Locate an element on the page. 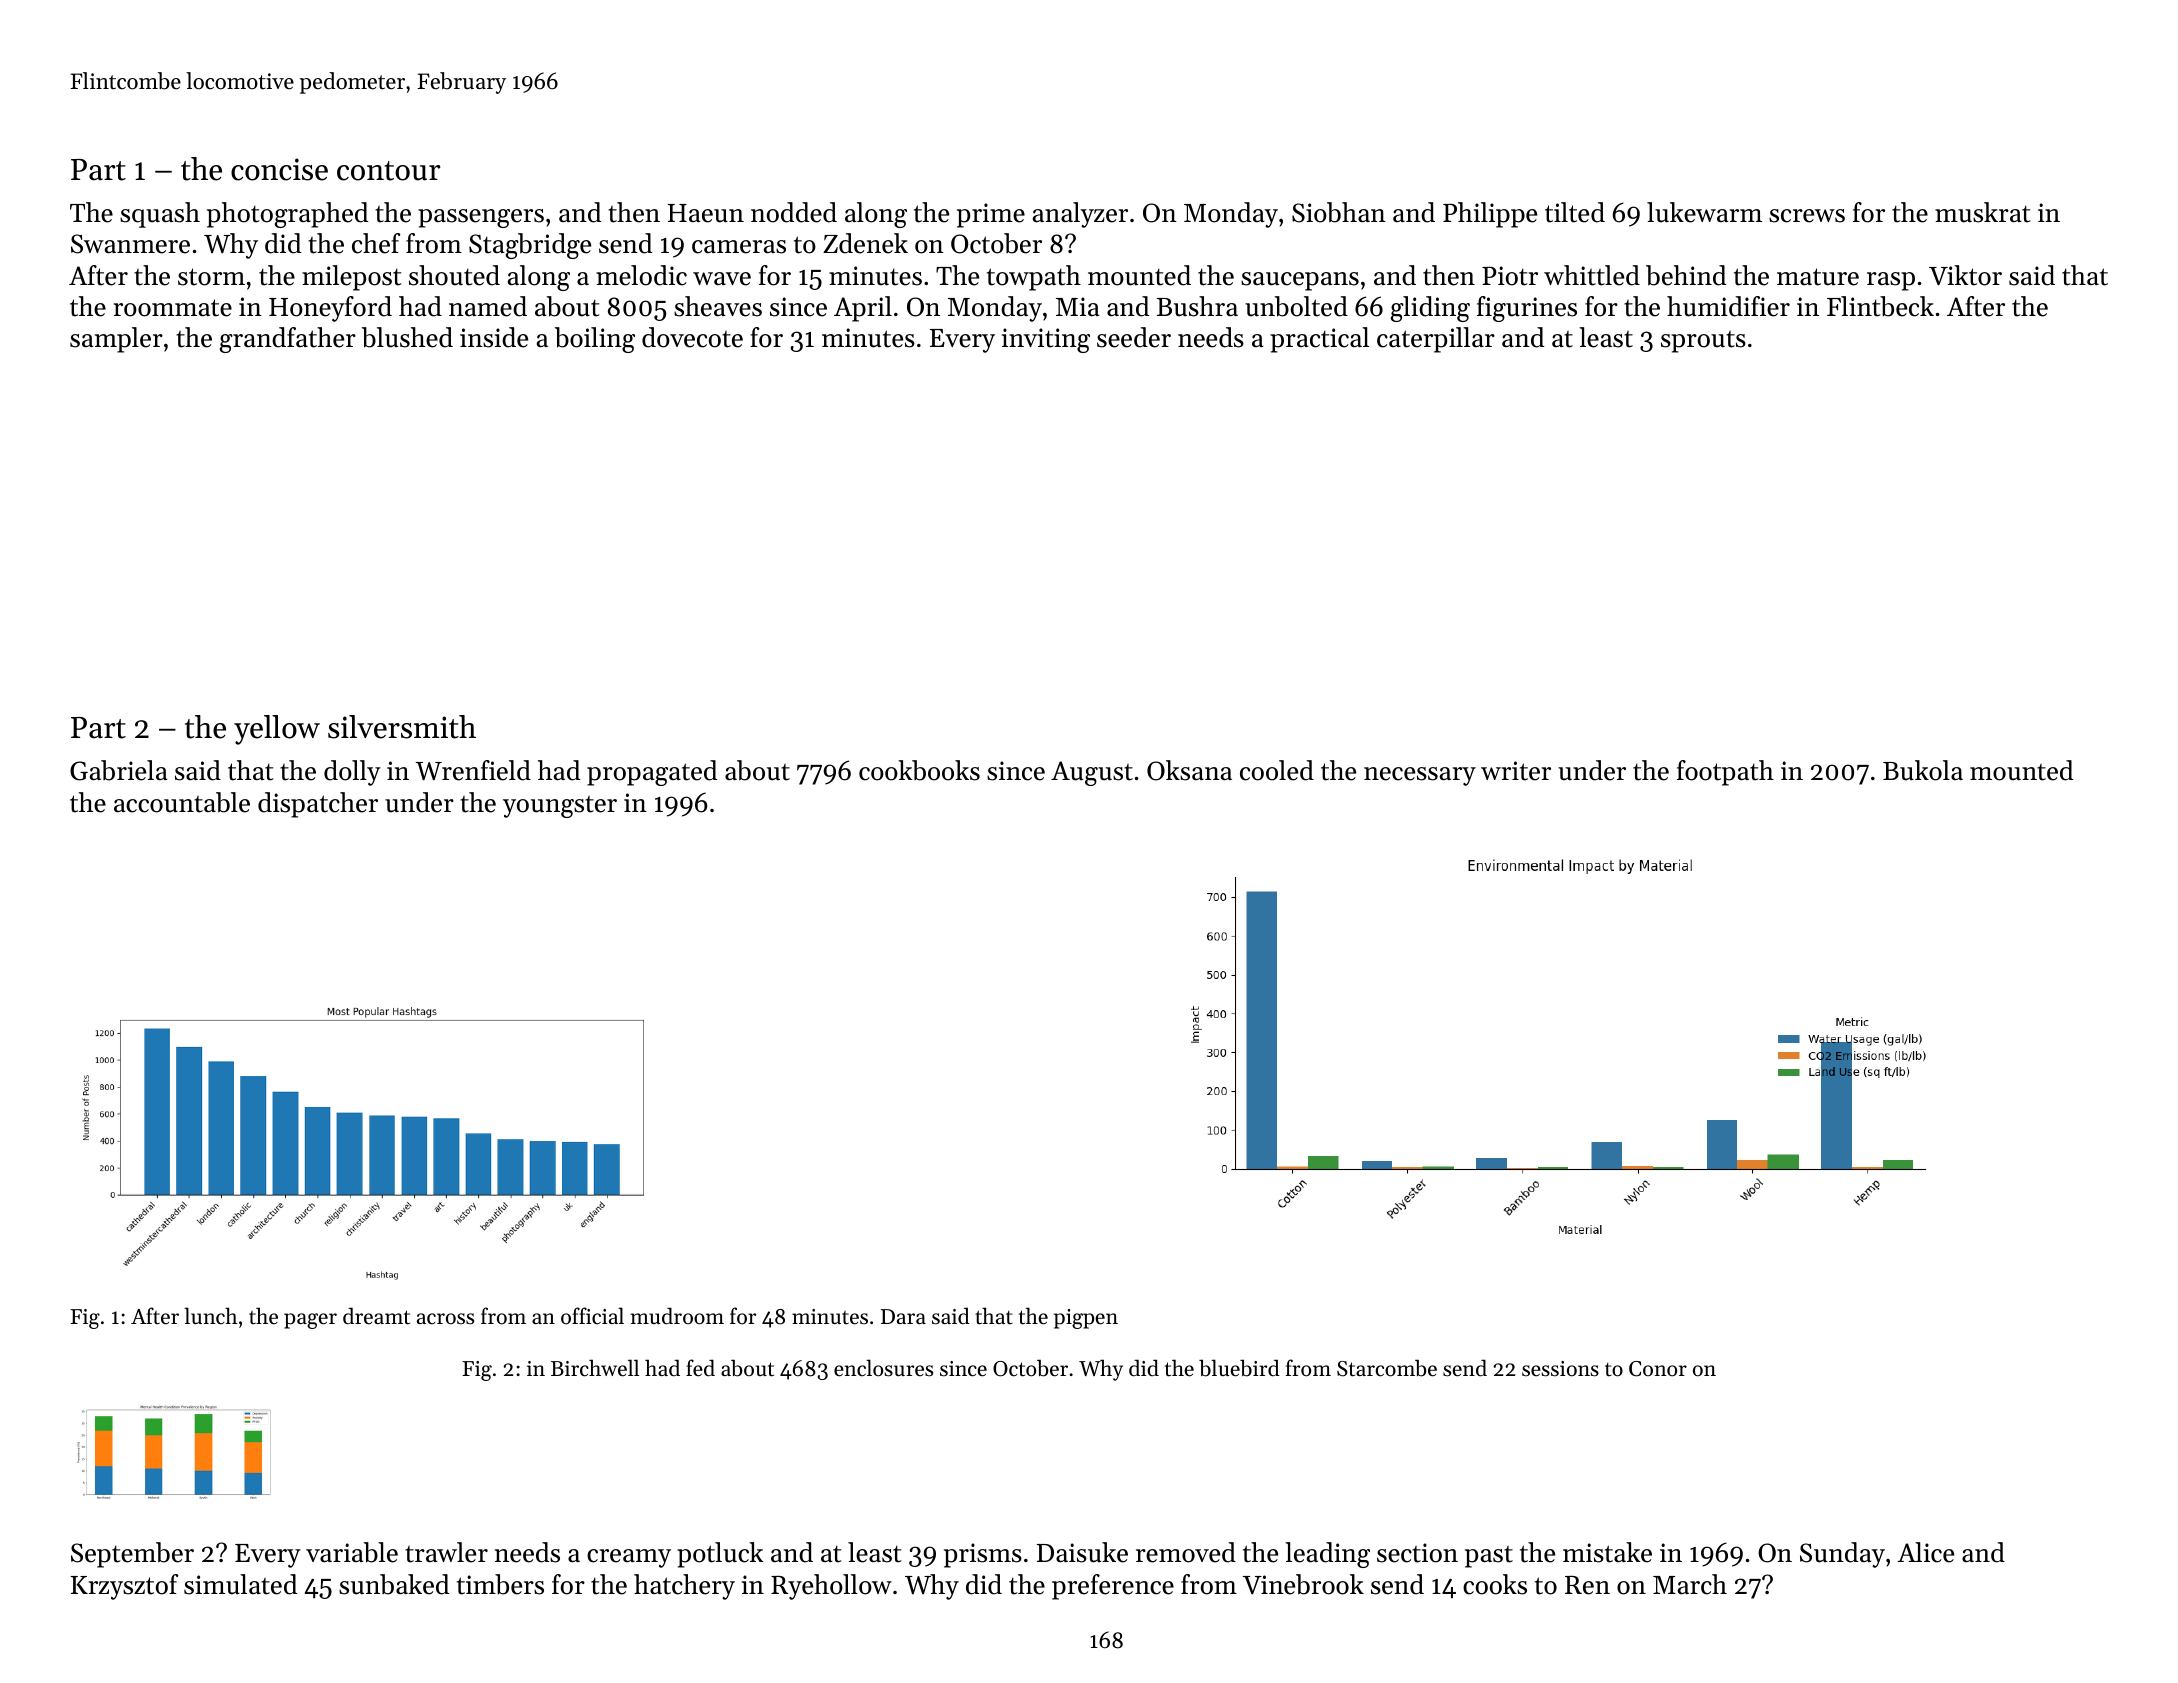 This page has height=1683, width=2178. Conor is located at coordinates (1658, 1369).
